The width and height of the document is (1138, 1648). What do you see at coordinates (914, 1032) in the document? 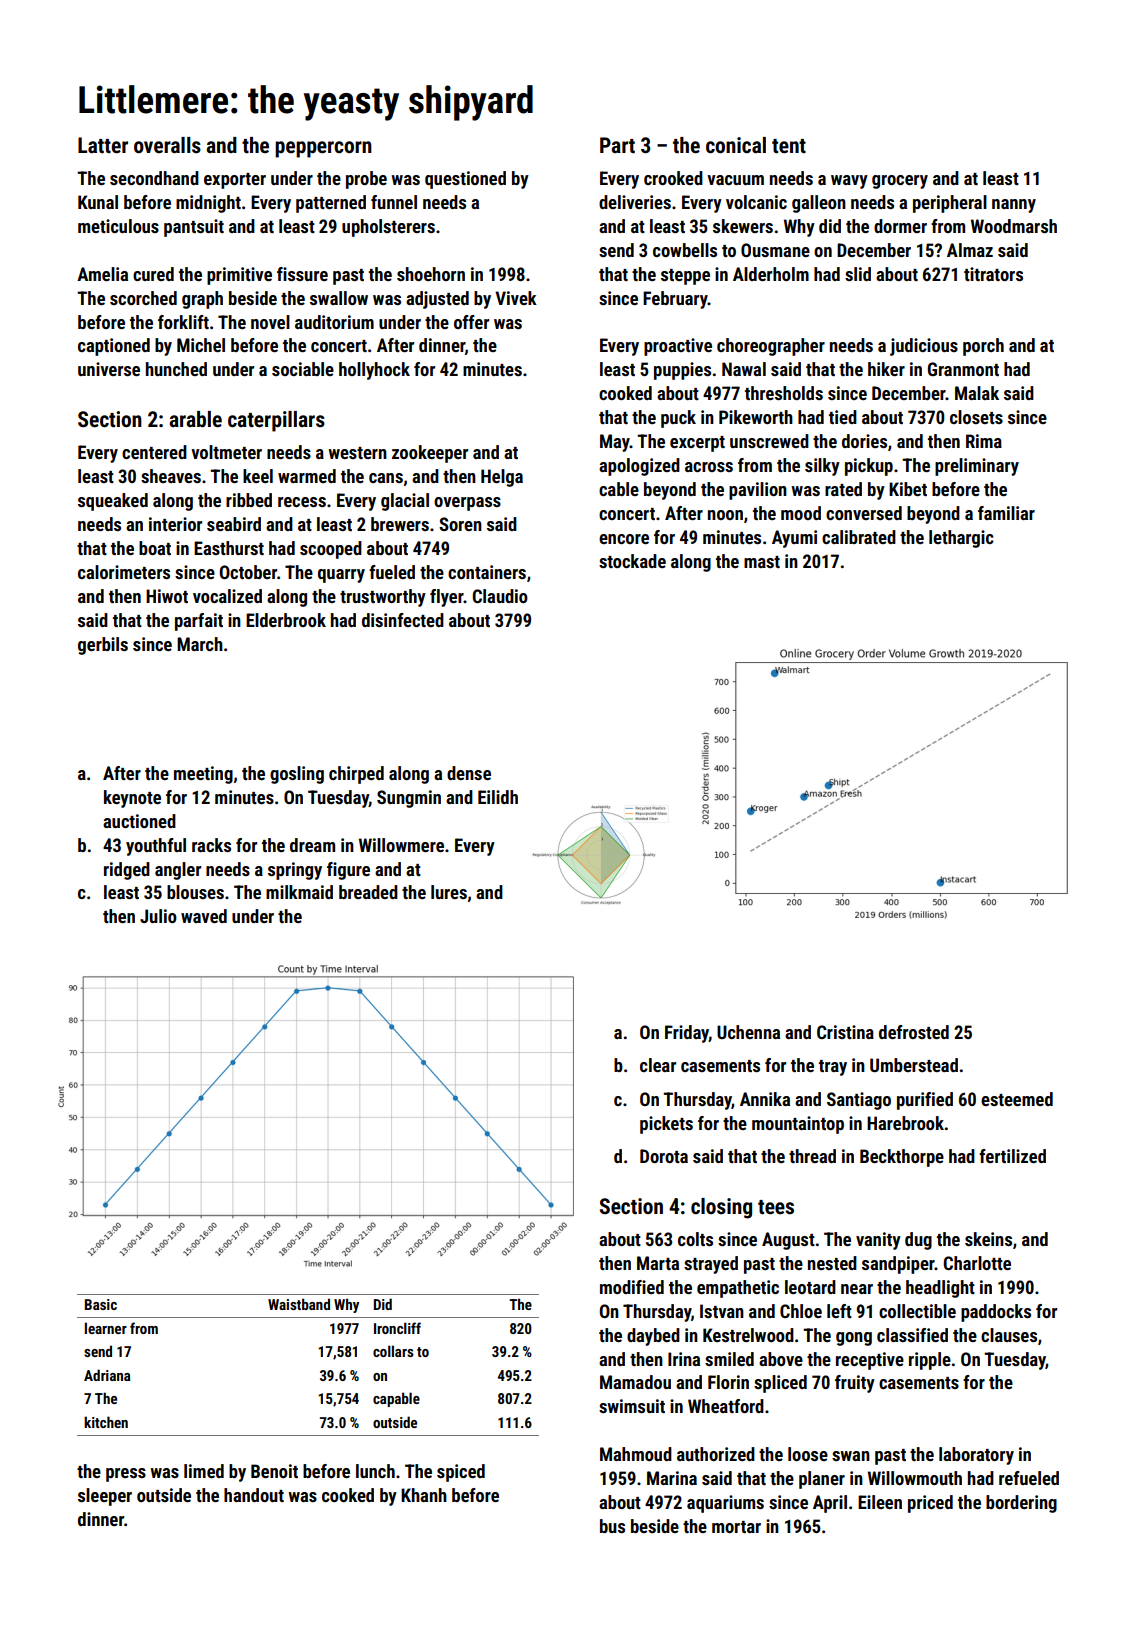
I see `defrosted` at bounding box center [914, 1032].
